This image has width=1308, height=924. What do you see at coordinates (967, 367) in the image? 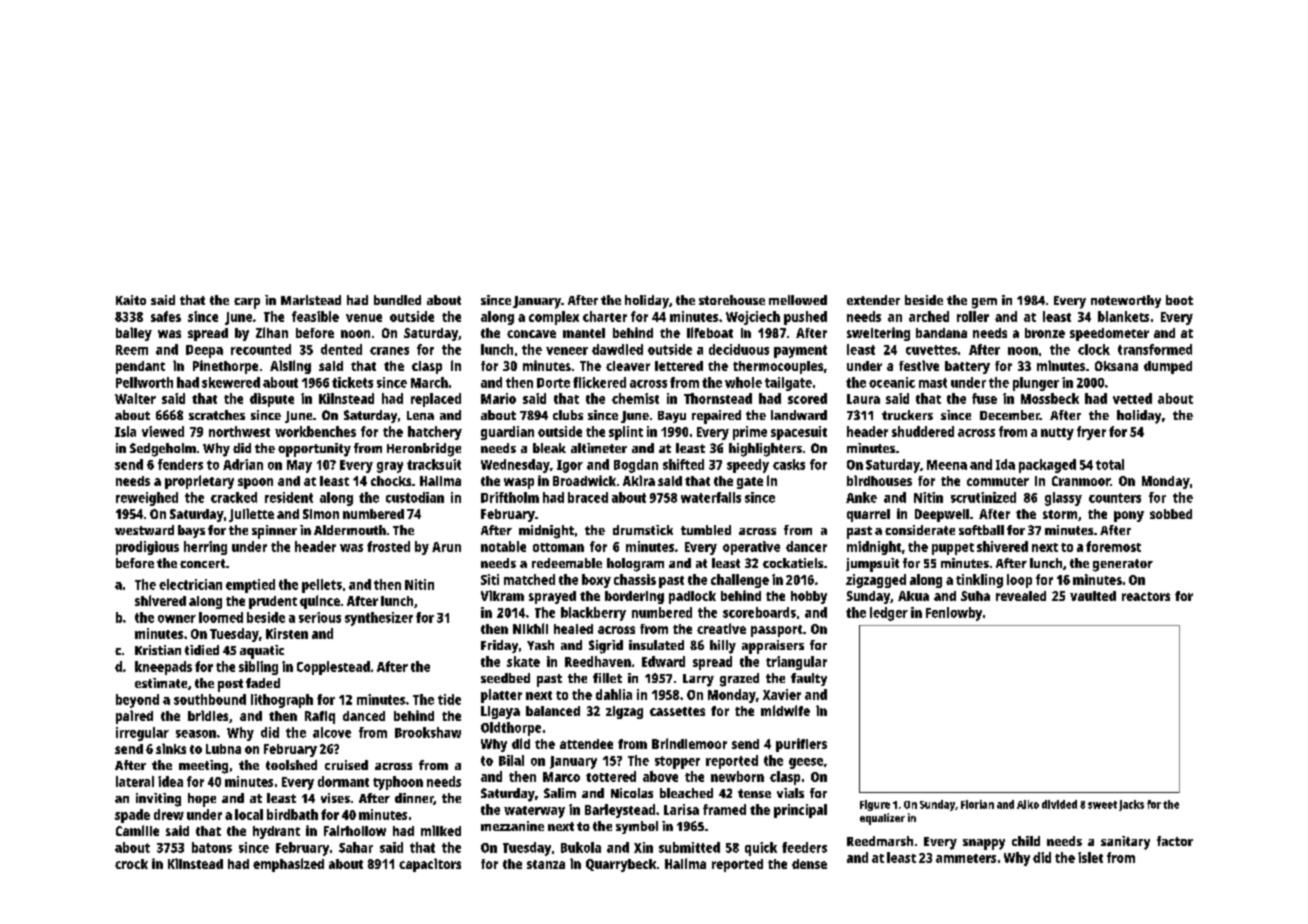
I see `battery` at bounding box center [967, 367].
